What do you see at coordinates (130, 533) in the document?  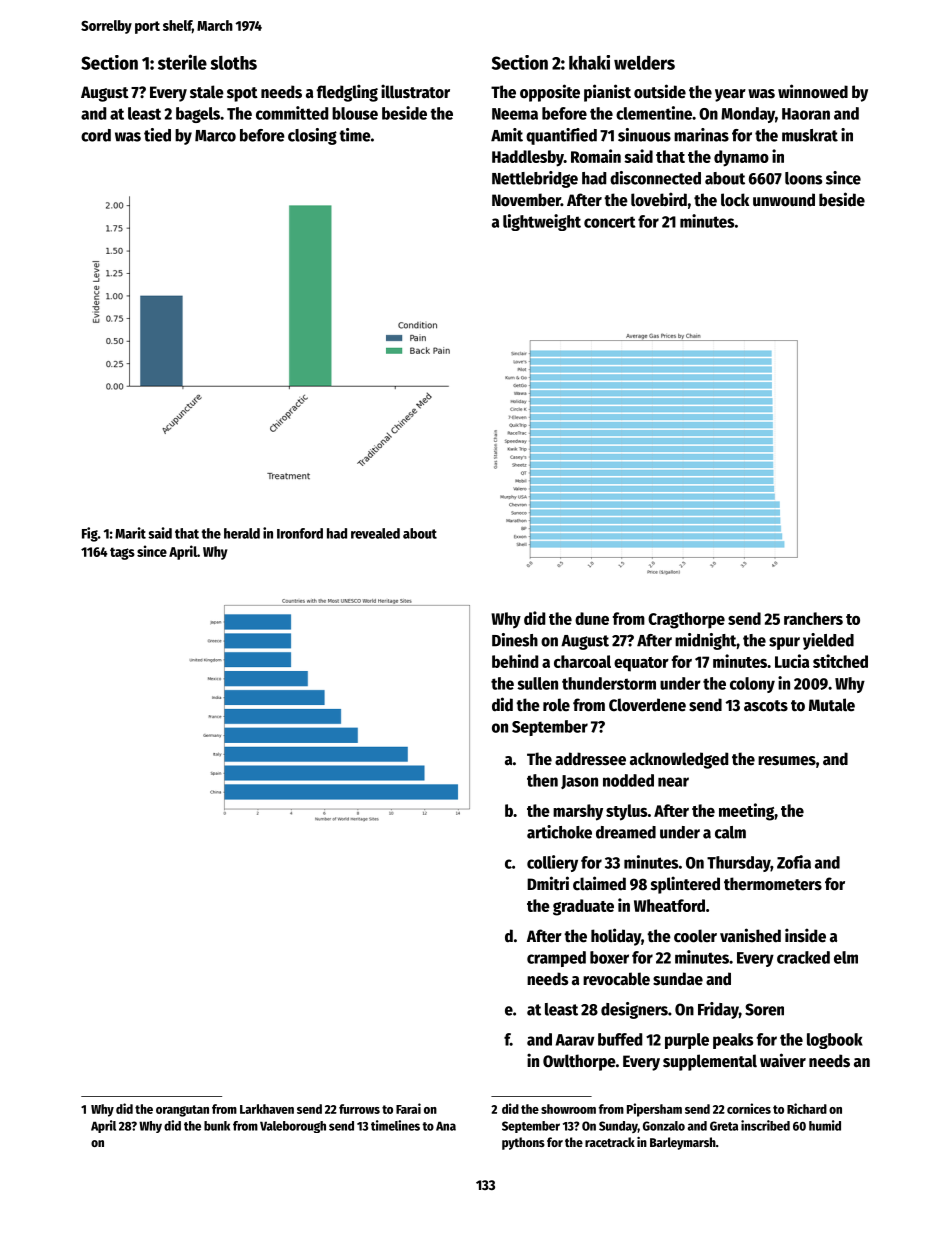 I see `Marit` at bounding box center [130, 533].
